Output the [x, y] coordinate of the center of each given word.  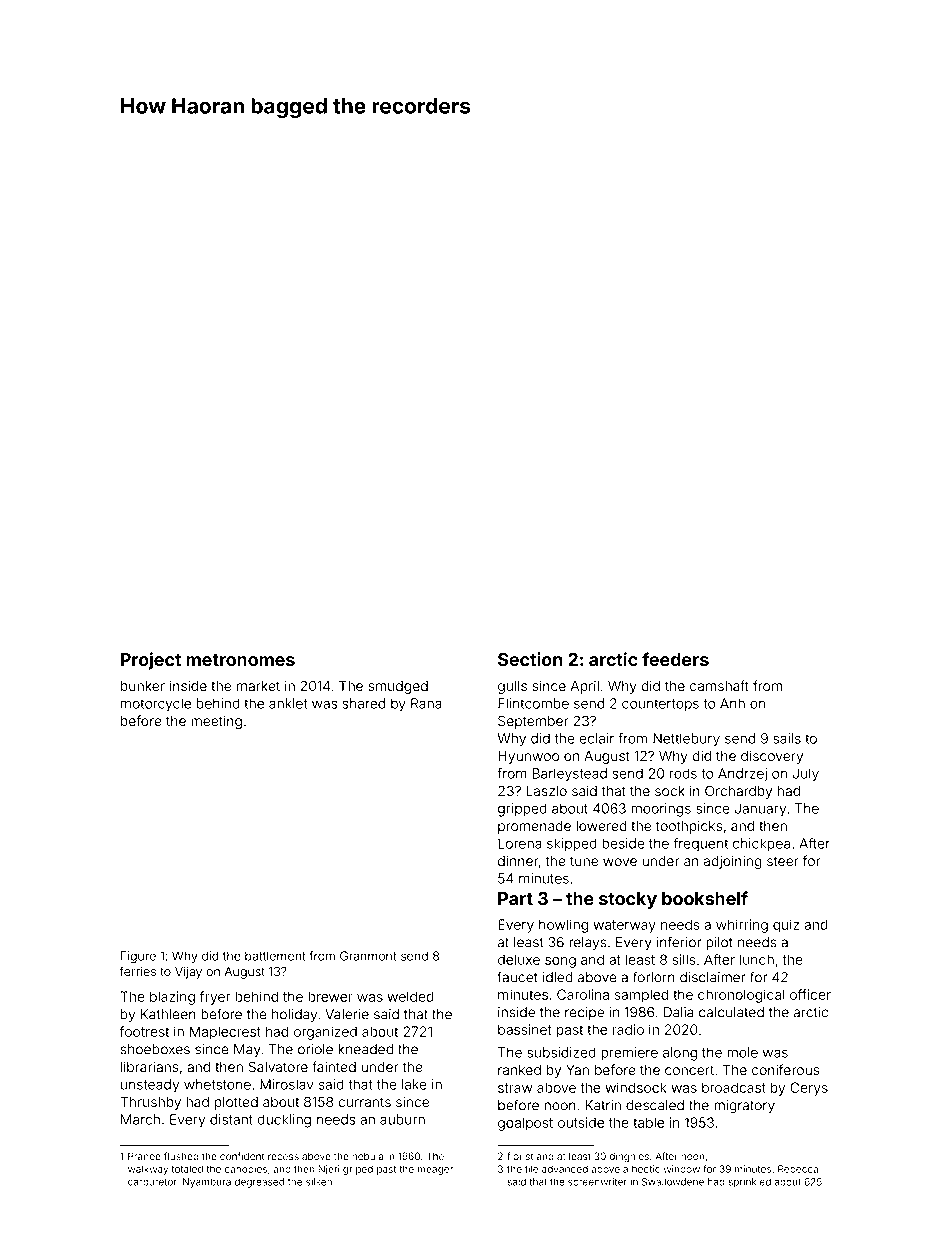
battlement [275, 956]
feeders [675, 659]
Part [515, 898]
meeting [216, 722]
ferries [138, 971]
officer [810, 994]
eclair [596, 738]
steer [783, 861]
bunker [143, 686]
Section [530, 659]
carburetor [152, 1182]
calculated [731, 1012]
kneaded [365, 1049]
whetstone [217, 1084]
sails [787, 738]
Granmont [368, 956]
